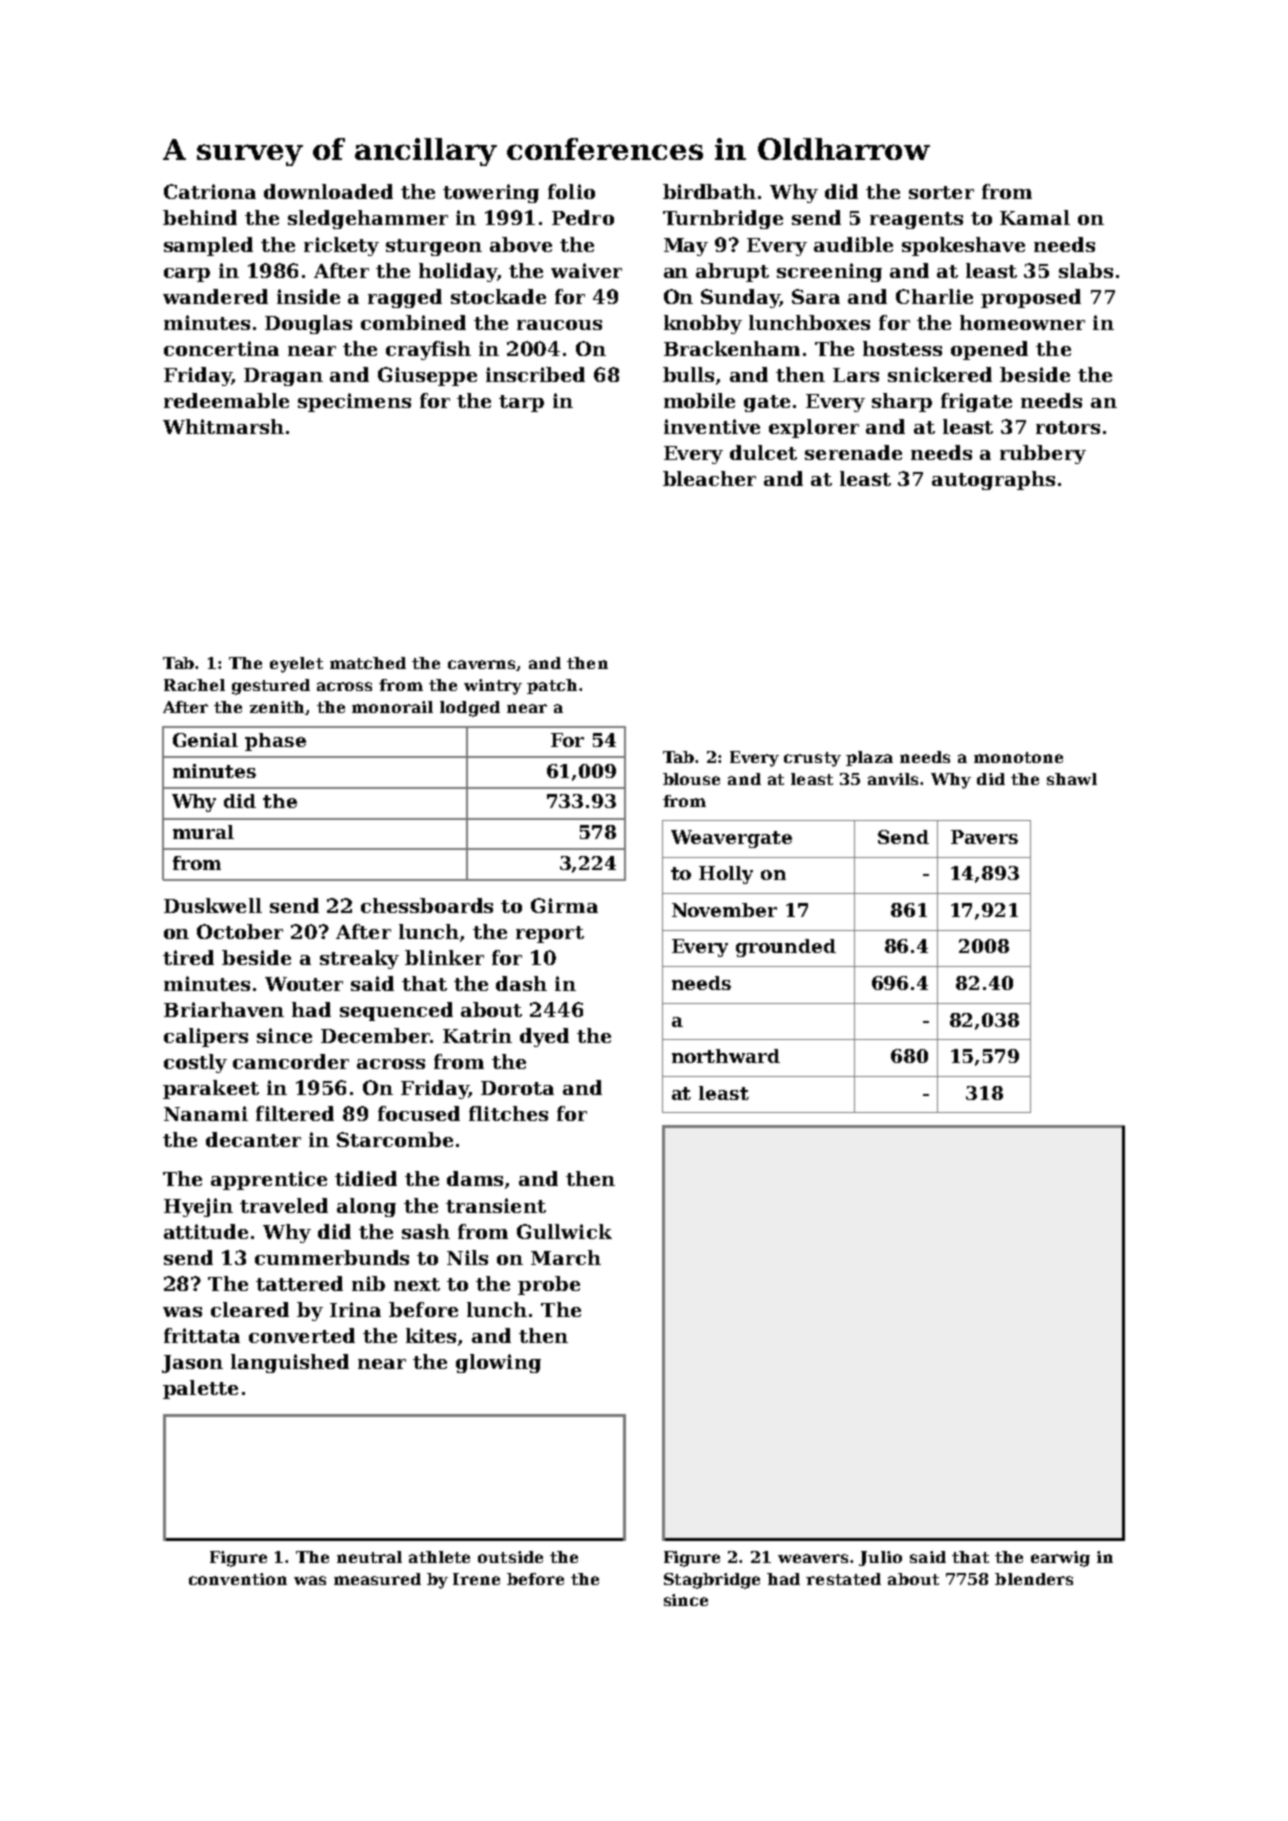 This document has width=1288, height=1821. What do you see at coordinates (586, 270) in the document?
I see `waiver` at bounding box center [586, 270].
